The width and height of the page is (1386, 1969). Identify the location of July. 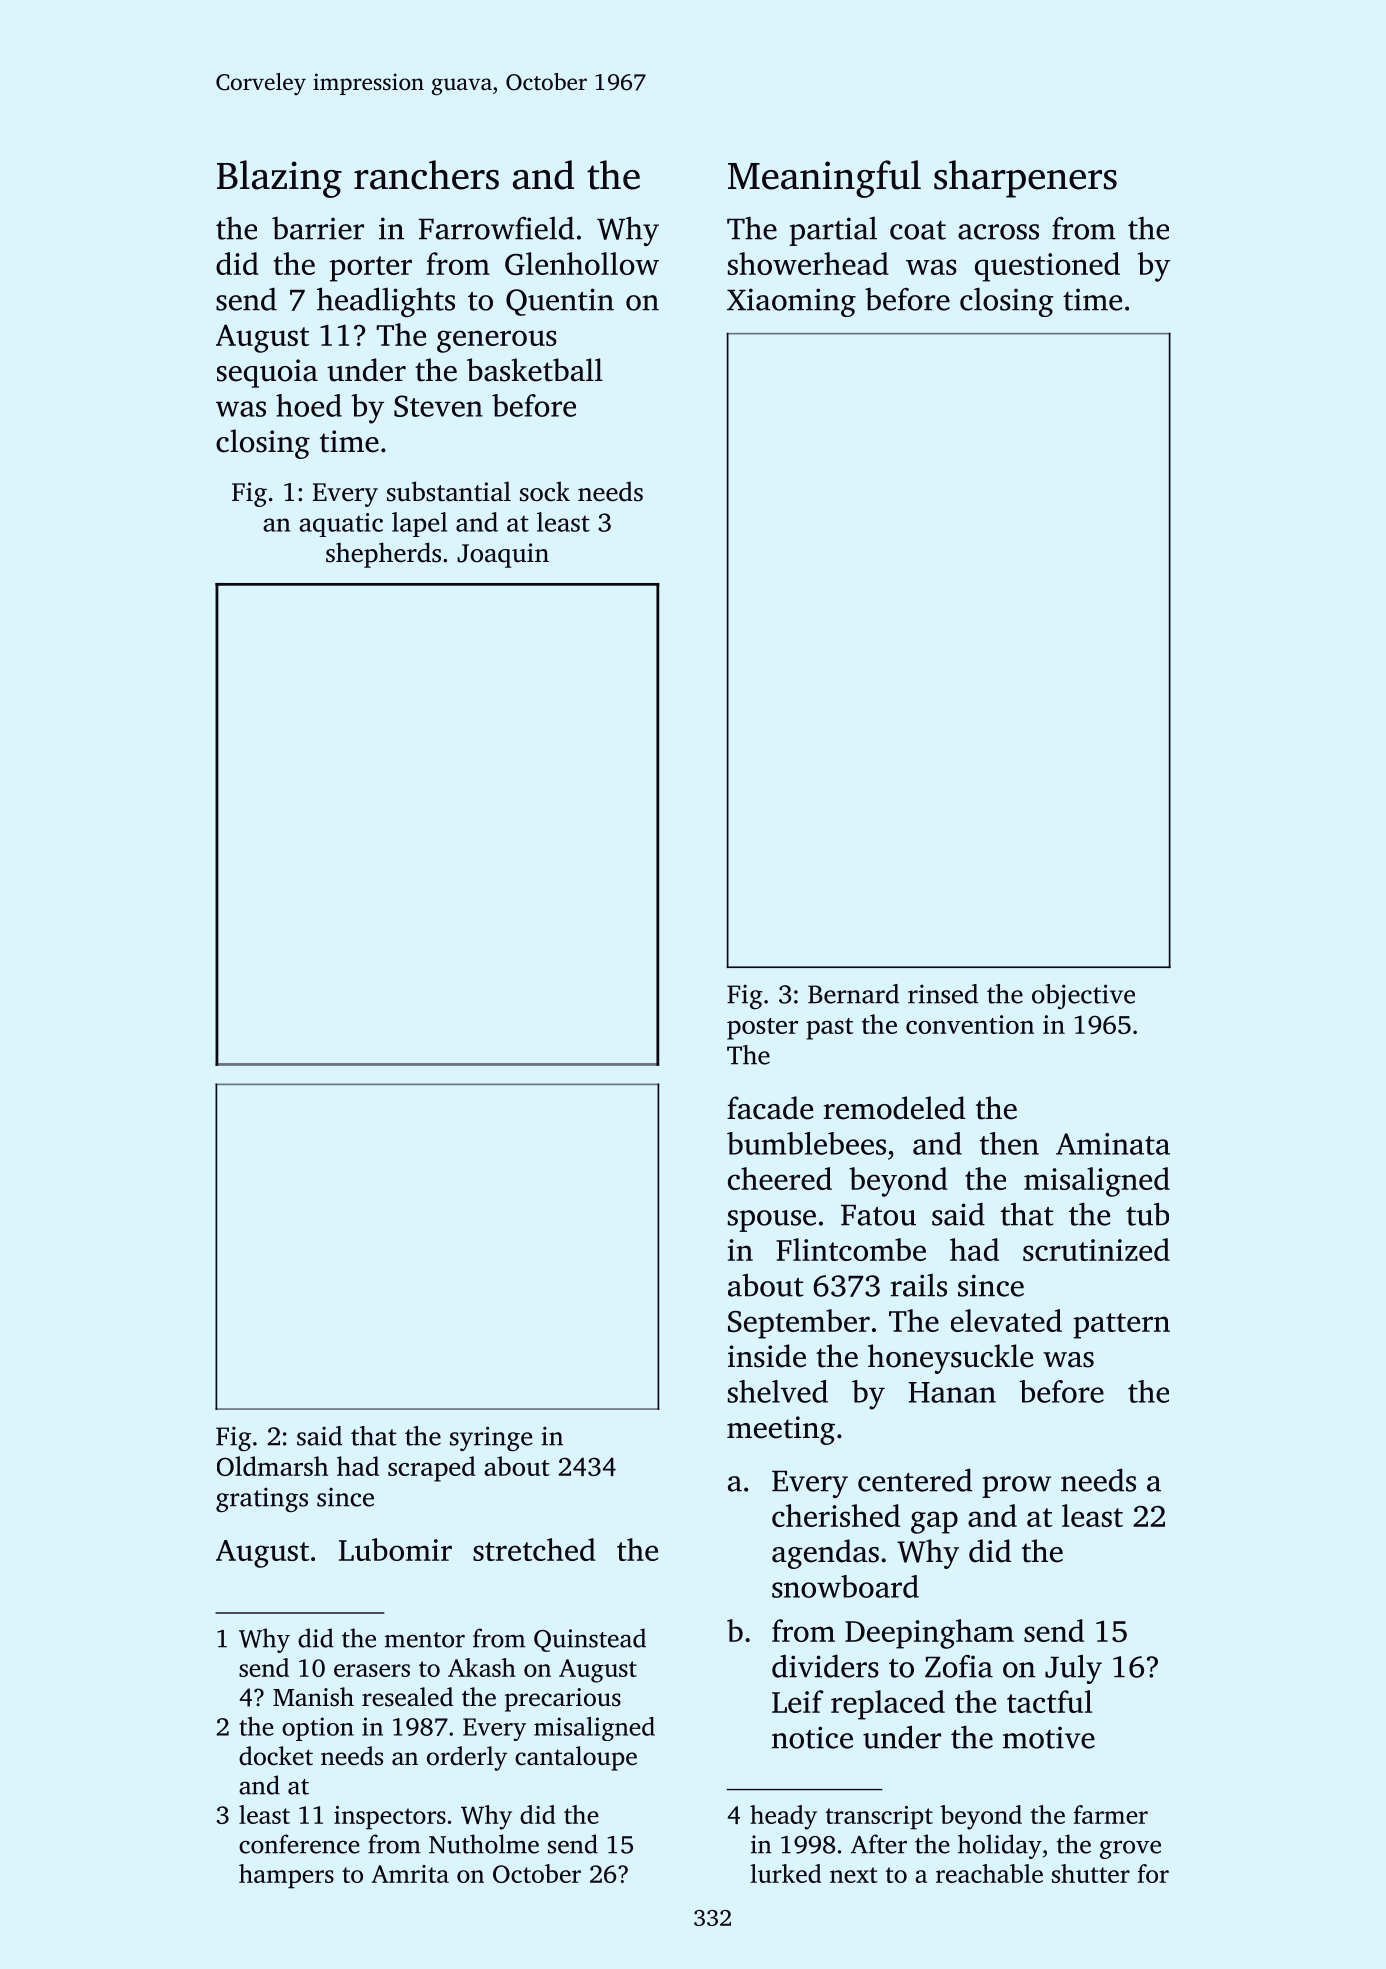
(1073, 1669).
